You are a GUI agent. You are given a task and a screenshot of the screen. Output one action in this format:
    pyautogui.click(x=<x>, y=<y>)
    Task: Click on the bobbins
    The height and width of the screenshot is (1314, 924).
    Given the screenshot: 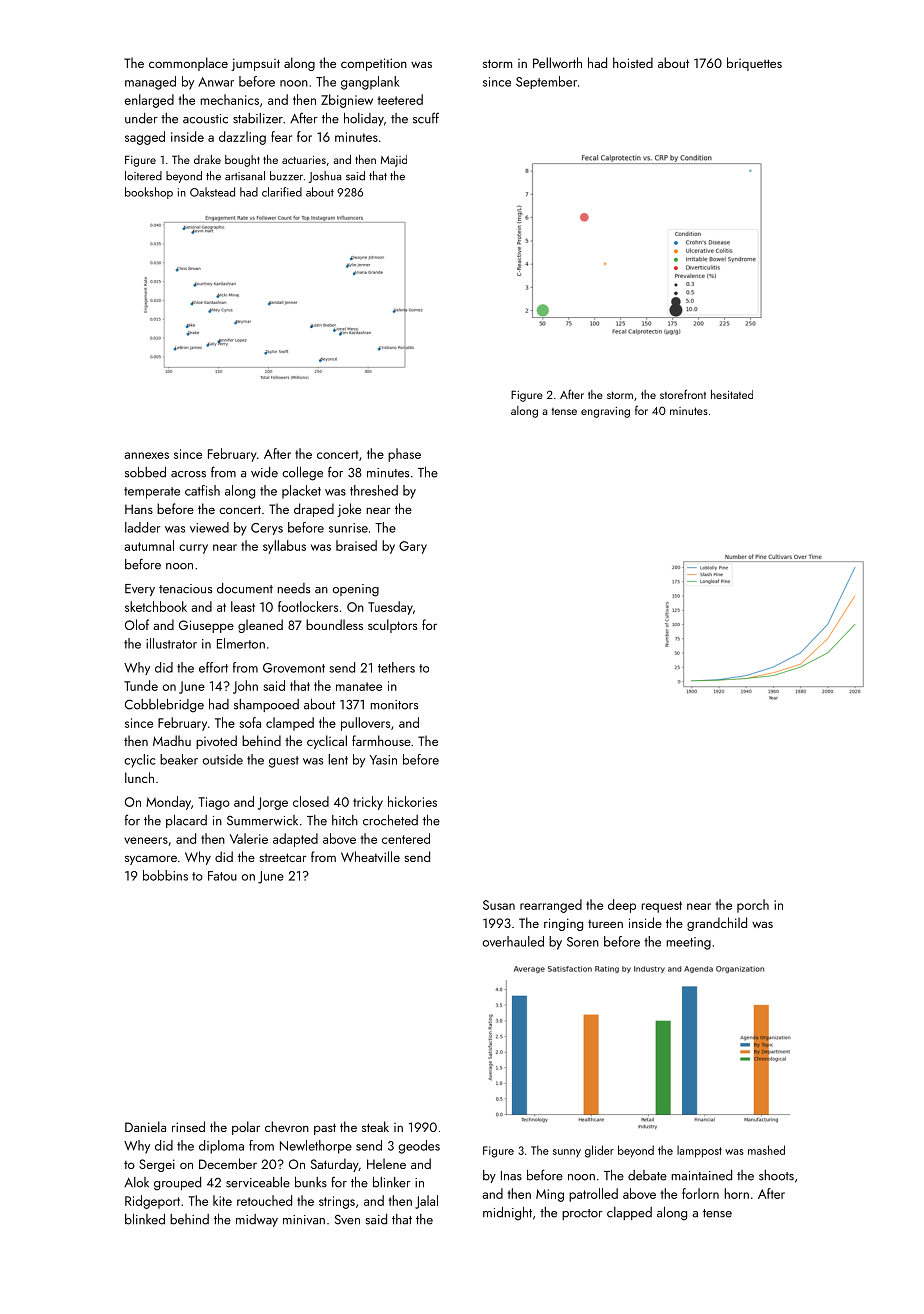 What is the action you would take?
    pyautogui.click(x=165, y=875)
